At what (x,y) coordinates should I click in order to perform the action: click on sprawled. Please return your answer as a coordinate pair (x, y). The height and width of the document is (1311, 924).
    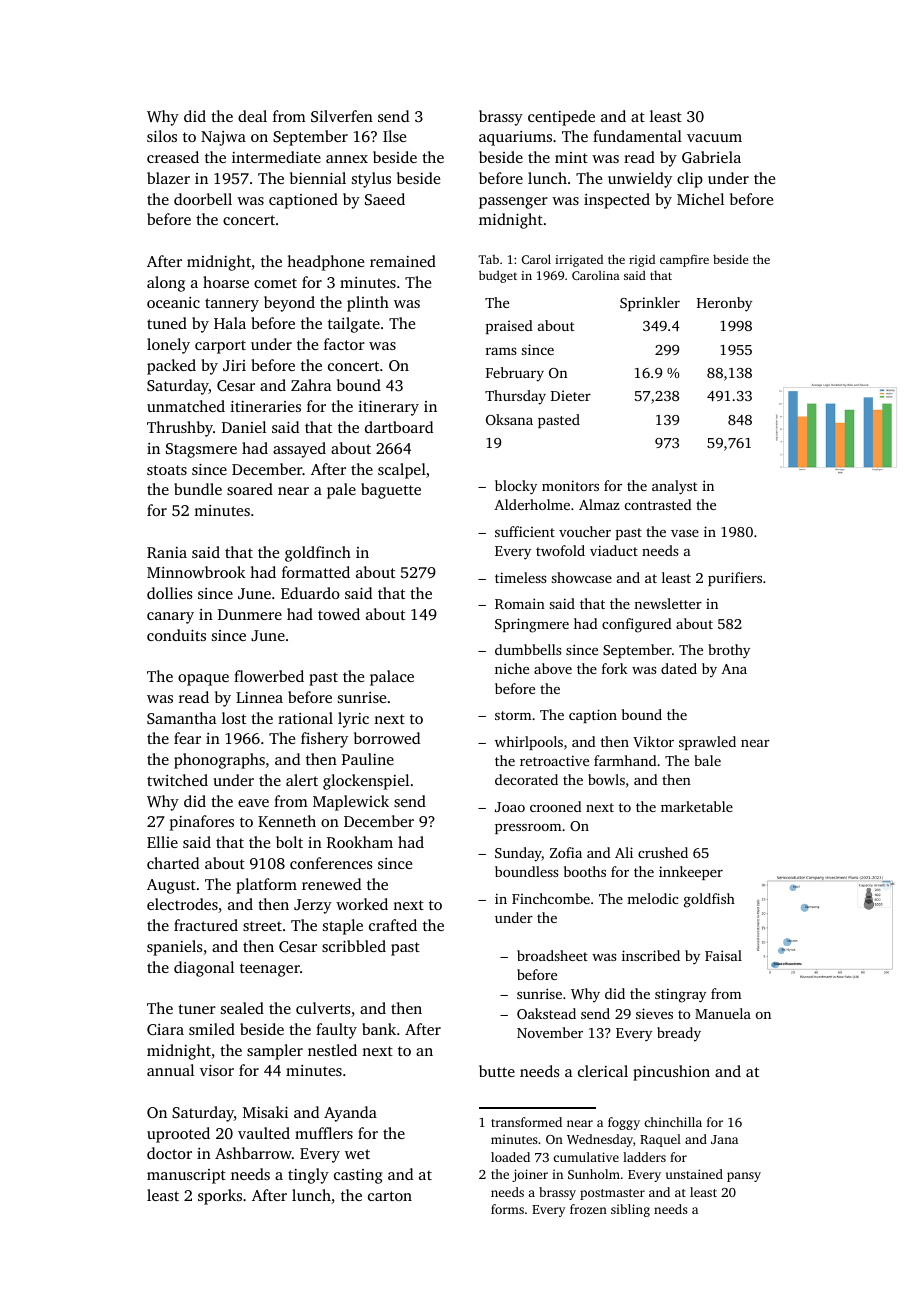
    Looking at the image, I should click on (707, 743).
